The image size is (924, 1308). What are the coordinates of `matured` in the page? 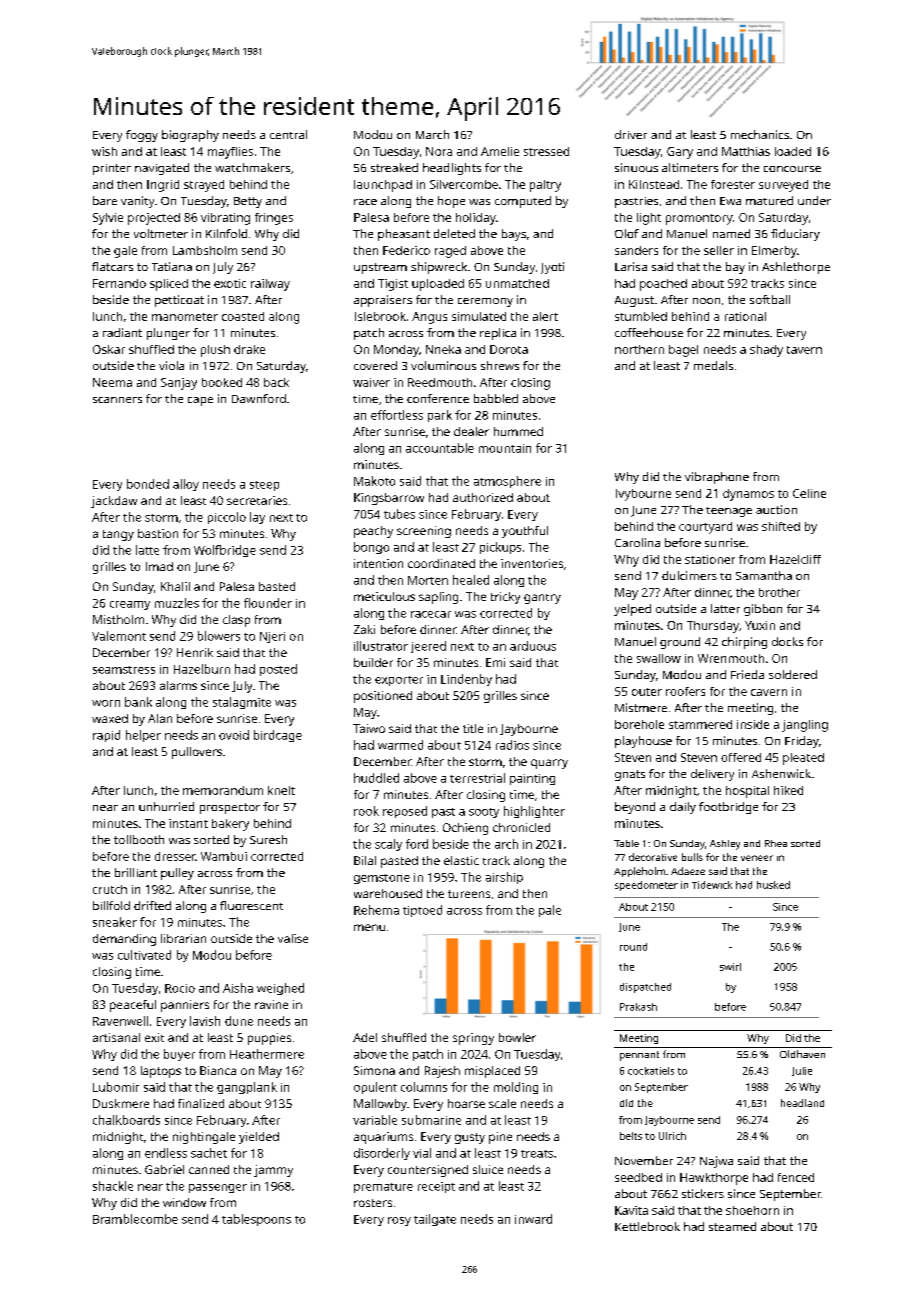 It's located at (769, 200).
